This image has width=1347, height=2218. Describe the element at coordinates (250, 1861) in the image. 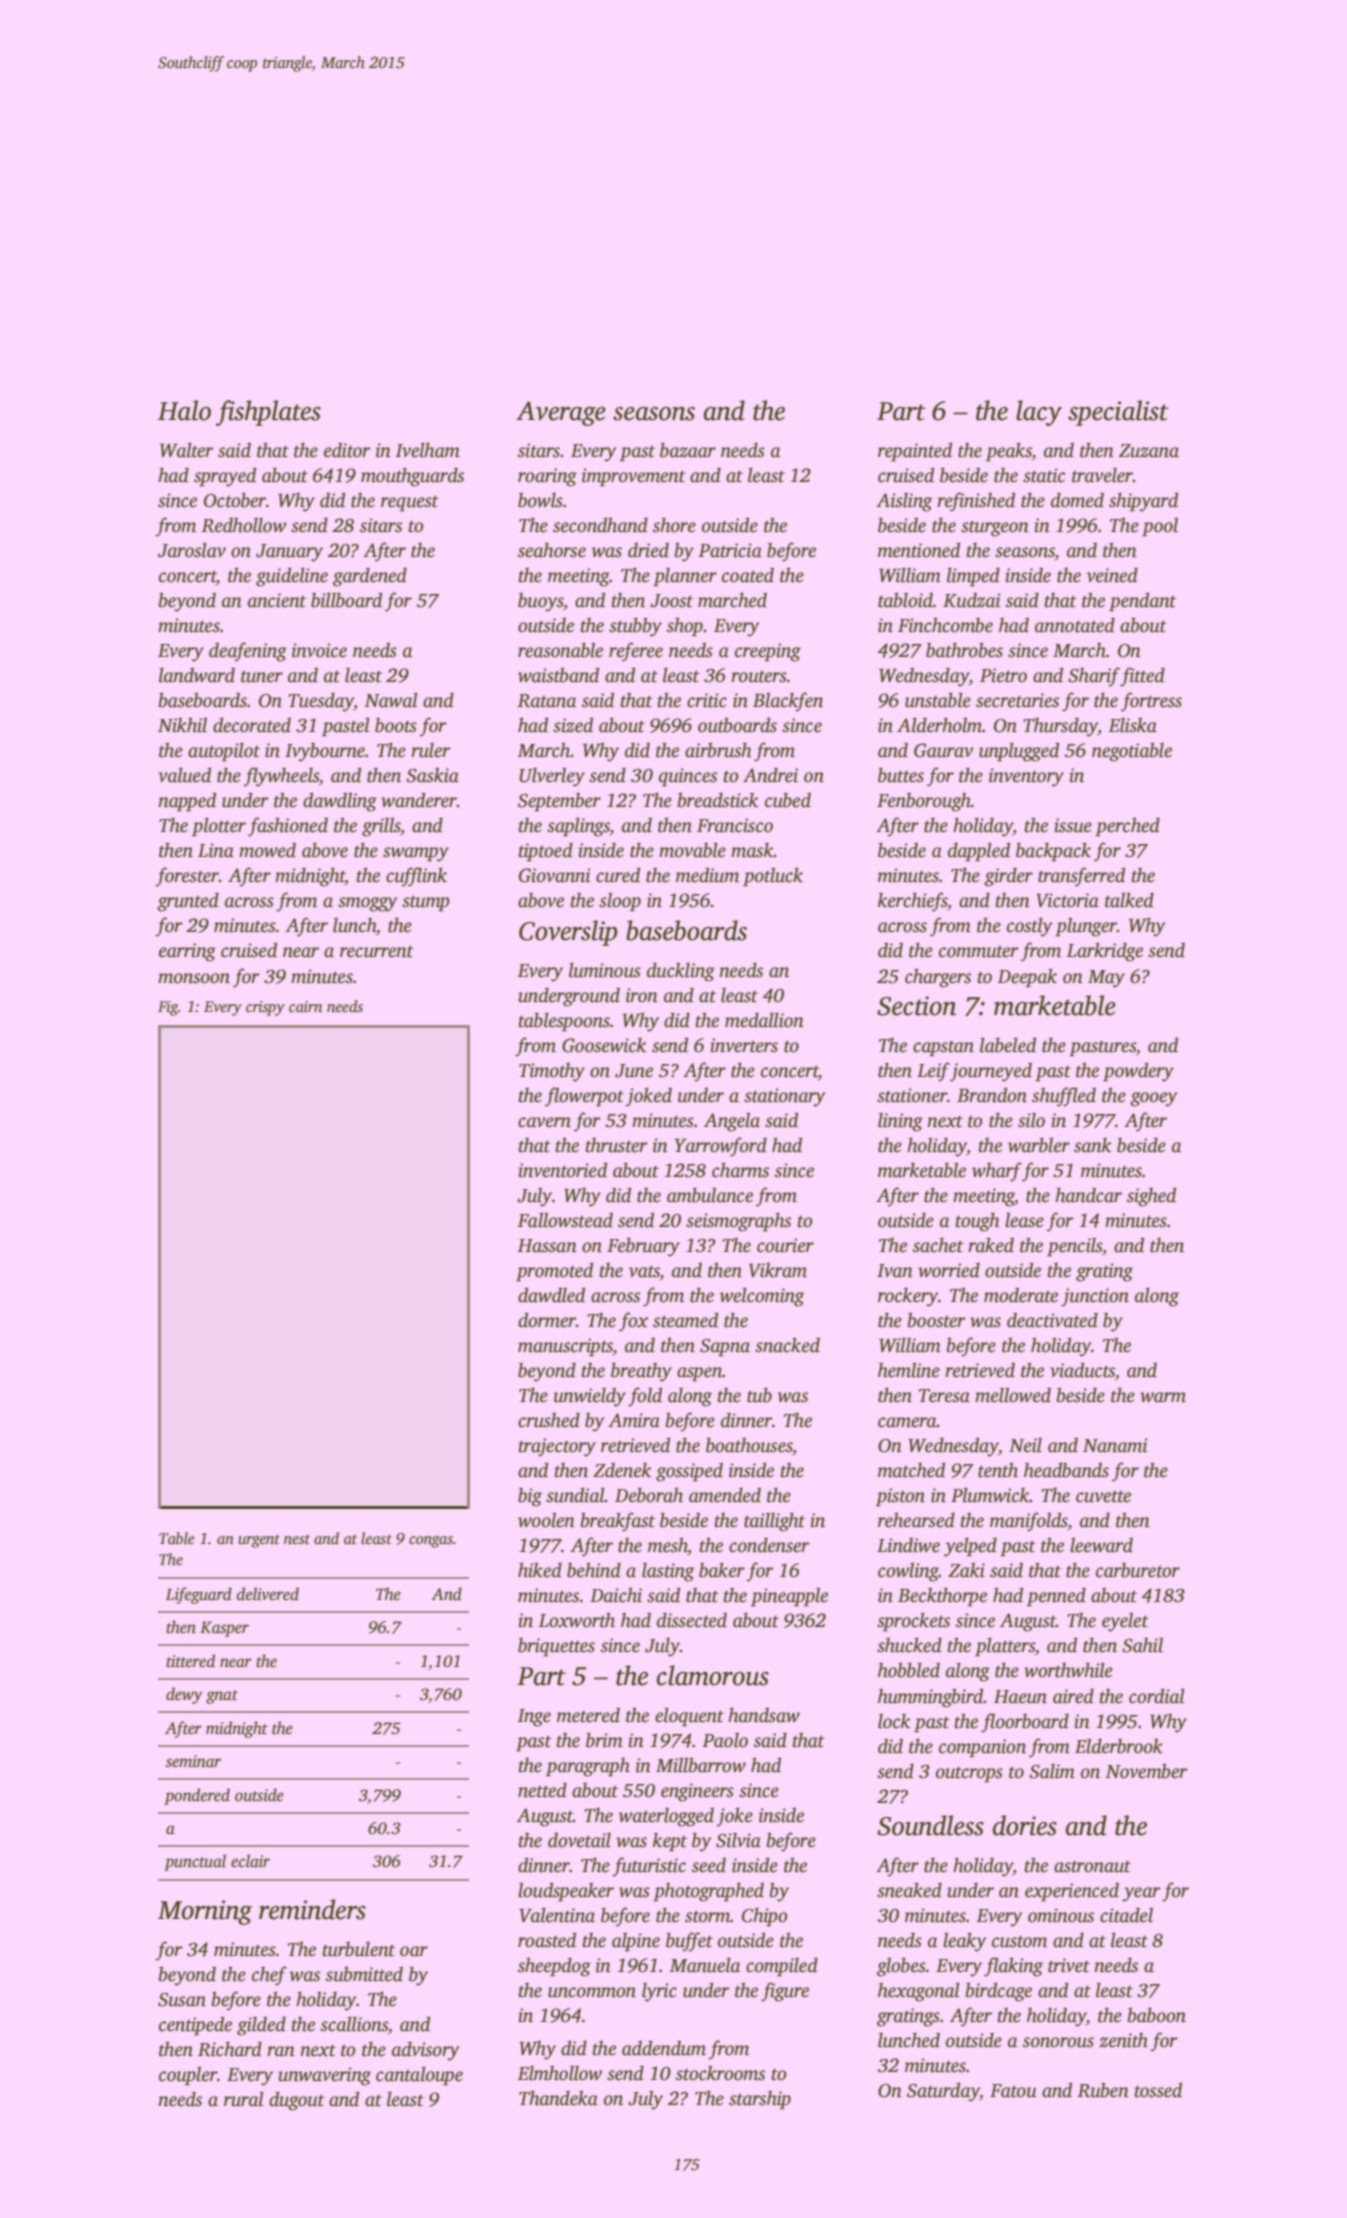

I see `eclair` at that location.
